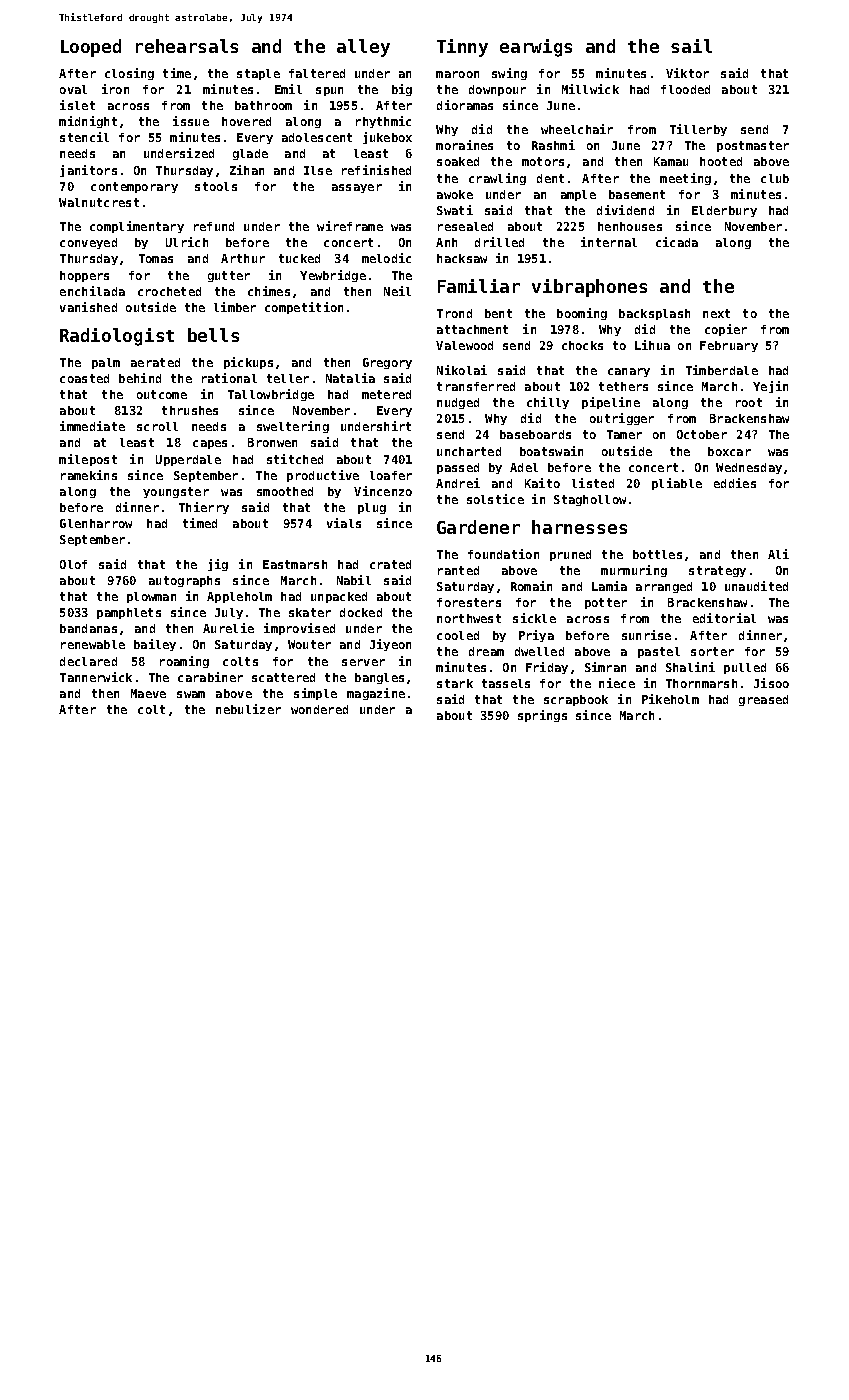  Describe the element at coordinates (486, 651) in the screenshot. I see `dream` at that location.
